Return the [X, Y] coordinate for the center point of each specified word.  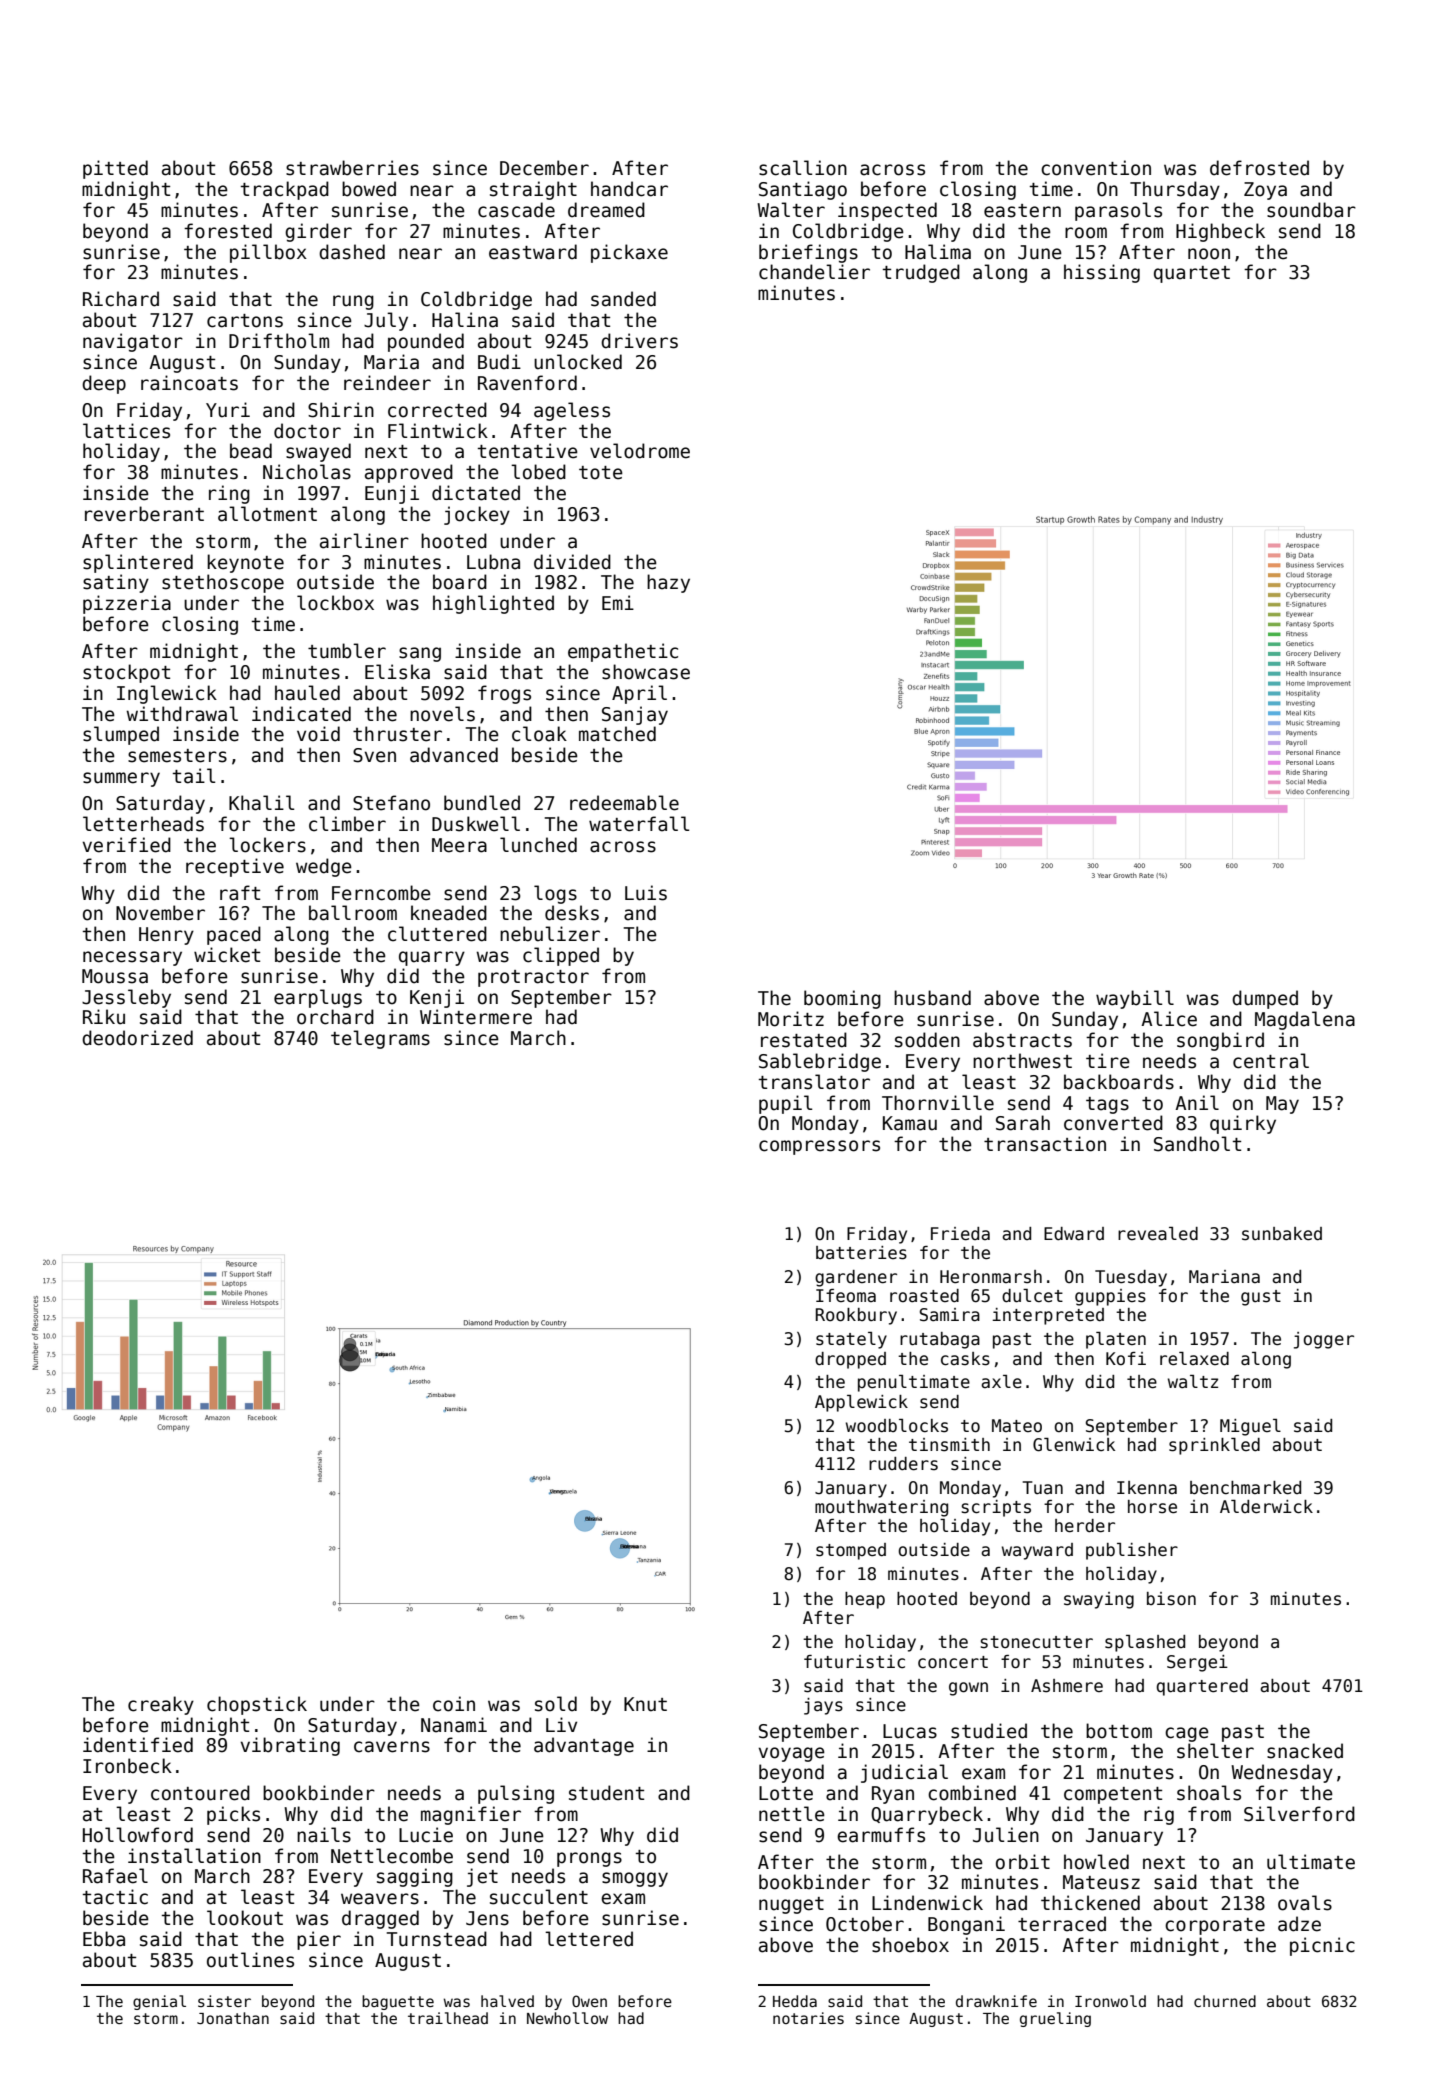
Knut [645, 1704]
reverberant [144, 514]
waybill [1135, 999]
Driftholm [279, 341]
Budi [499, 362]
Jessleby [126, 998]
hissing [1102, 273]
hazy [668, 583]
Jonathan [233, 2018]
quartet [1192, 274]
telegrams [380, 1039]
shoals [1209, 1793]
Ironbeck [127, 1766]
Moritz [791, 1019]
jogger [1324, 1340]
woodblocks [897, 1426]
